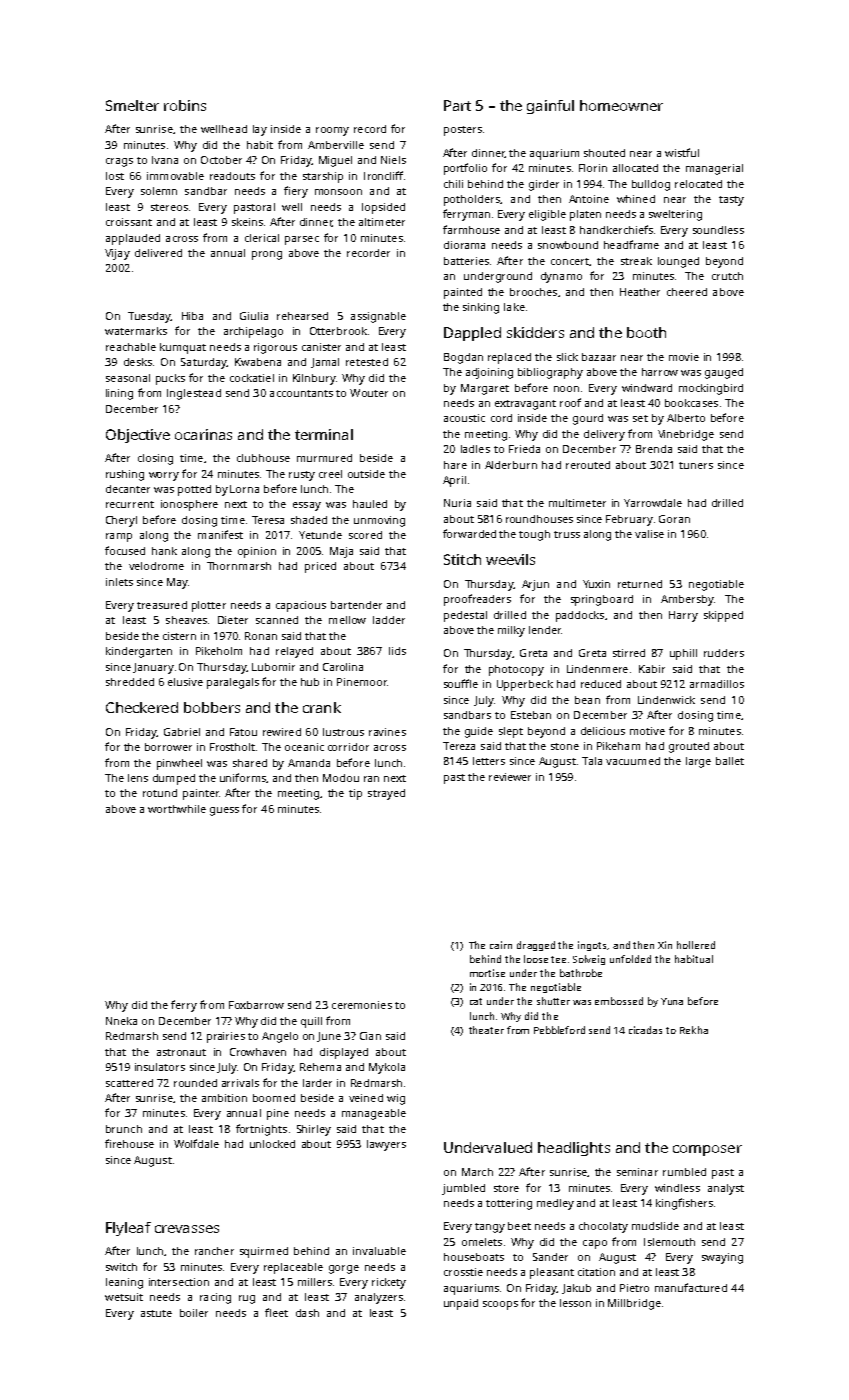 This screenshot has height=1400, width=849. Describe the element at coordinates (119, 394) in the screenshot. I see `lining` at that location.
